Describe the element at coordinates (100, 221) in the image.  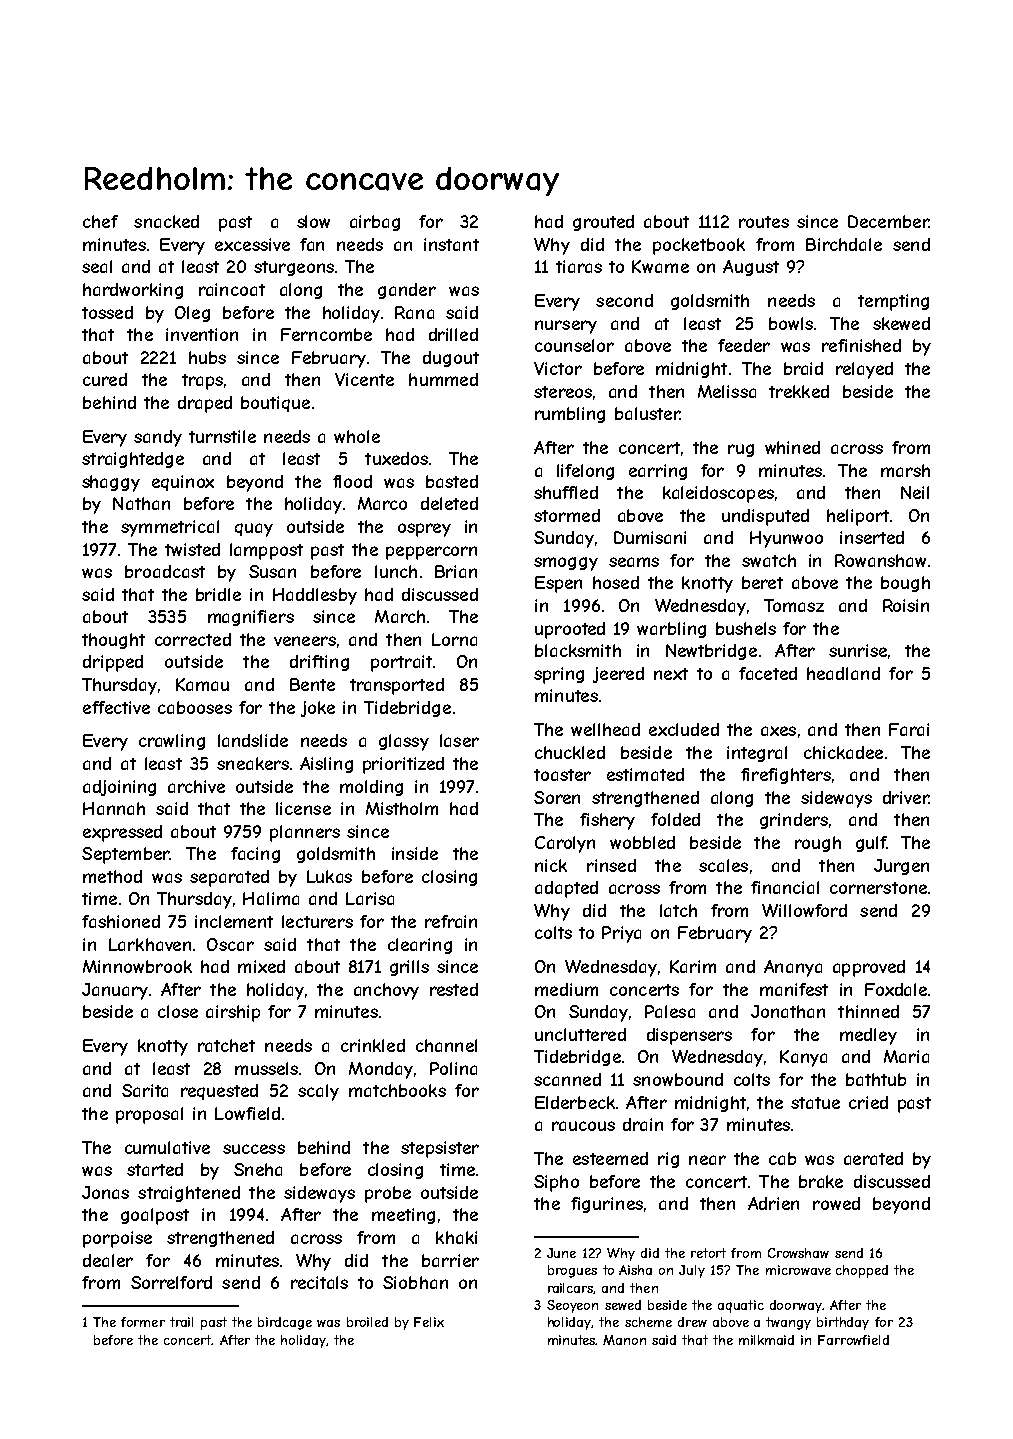
I see `chef` at that location.
